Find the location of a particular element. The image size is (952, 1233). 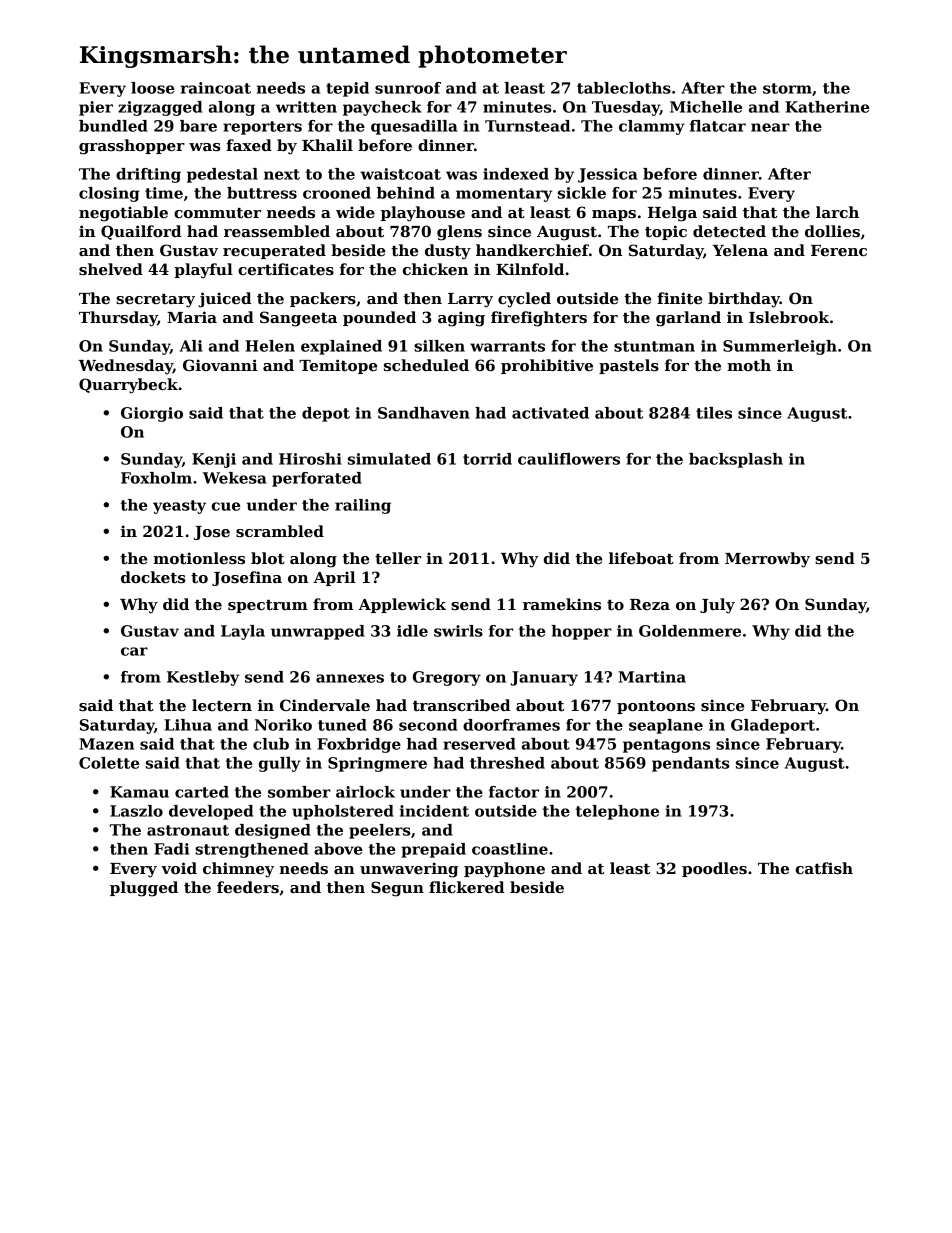

poodles is located at coordinates (714, 869).
